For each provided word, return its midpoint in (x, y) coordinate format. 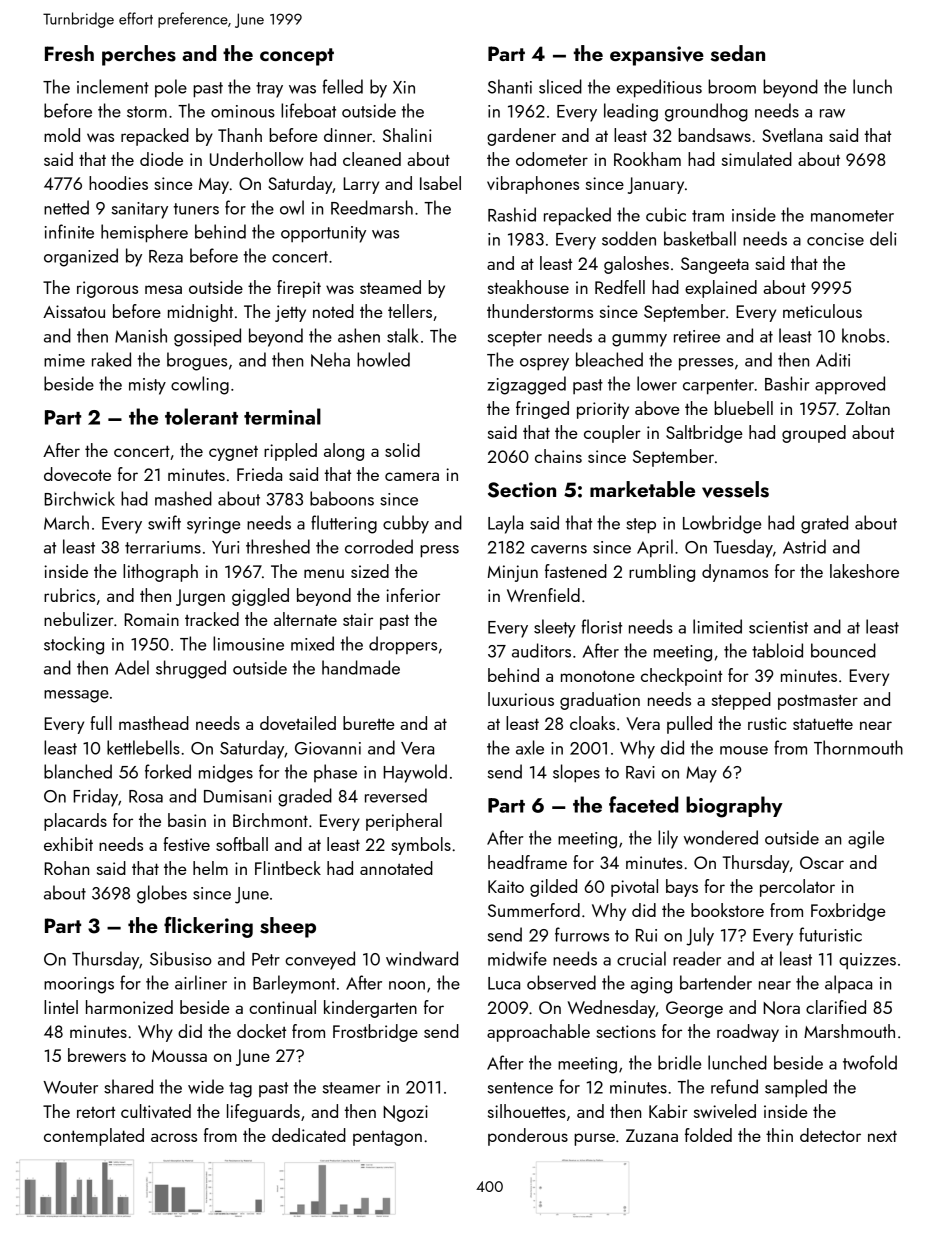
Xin (404, 87)
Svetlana (792, 135)
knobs (863, 335)
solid (402, 450)
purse (594, 1139)
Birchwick (79, 498)
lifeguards (263, 1113)
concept (297, 57)
